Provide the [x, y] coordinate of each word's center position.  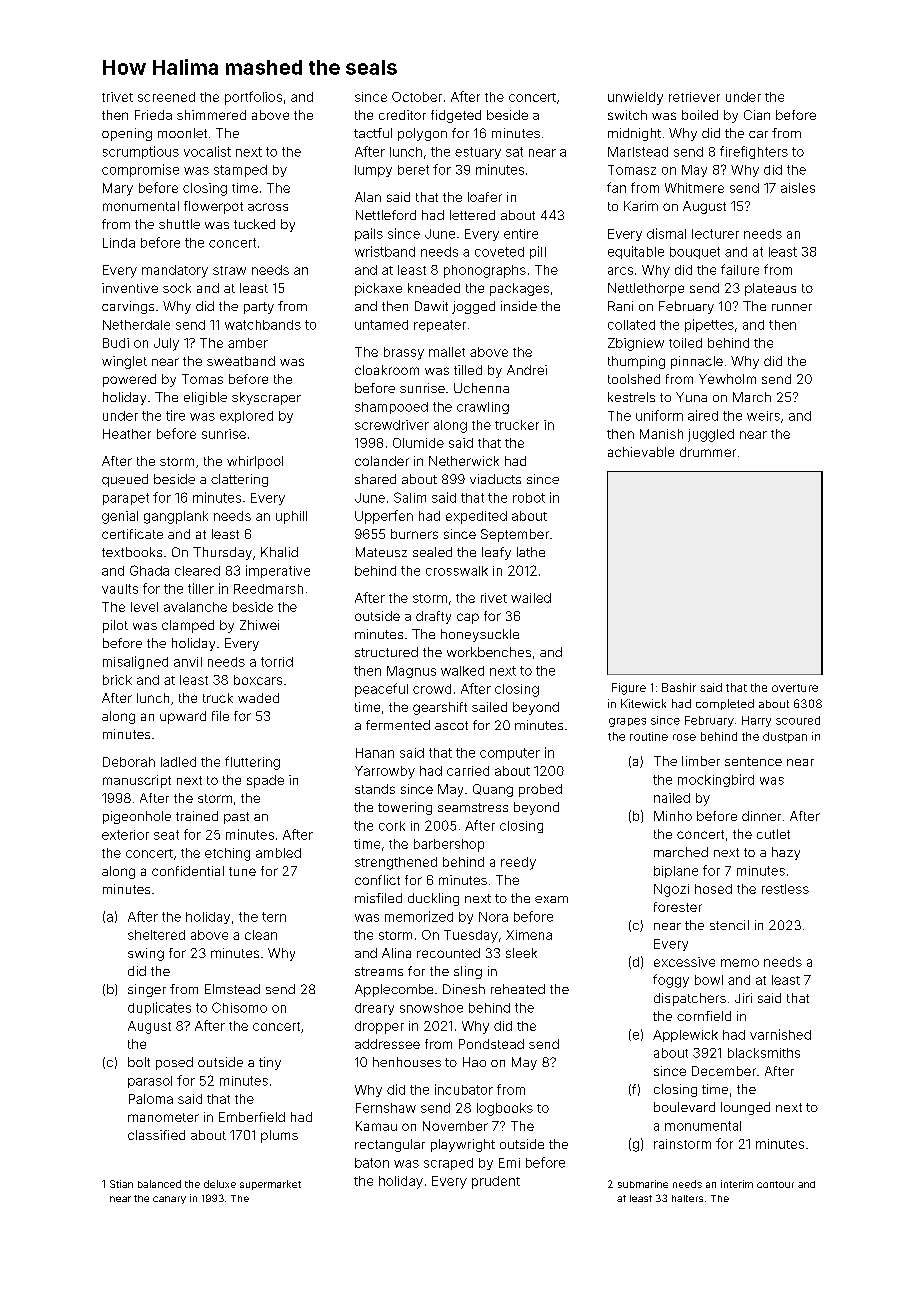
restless [785, 889]
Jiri [743, 998]
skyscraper [266, 398]
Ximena [529, 935]
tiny [270, 1063]
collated [631, 325]
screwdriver [392, 425]
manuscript [137, 781]
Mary [118, 189]
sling [468, 972]
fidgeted [456, 116]
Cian [757, 115]
